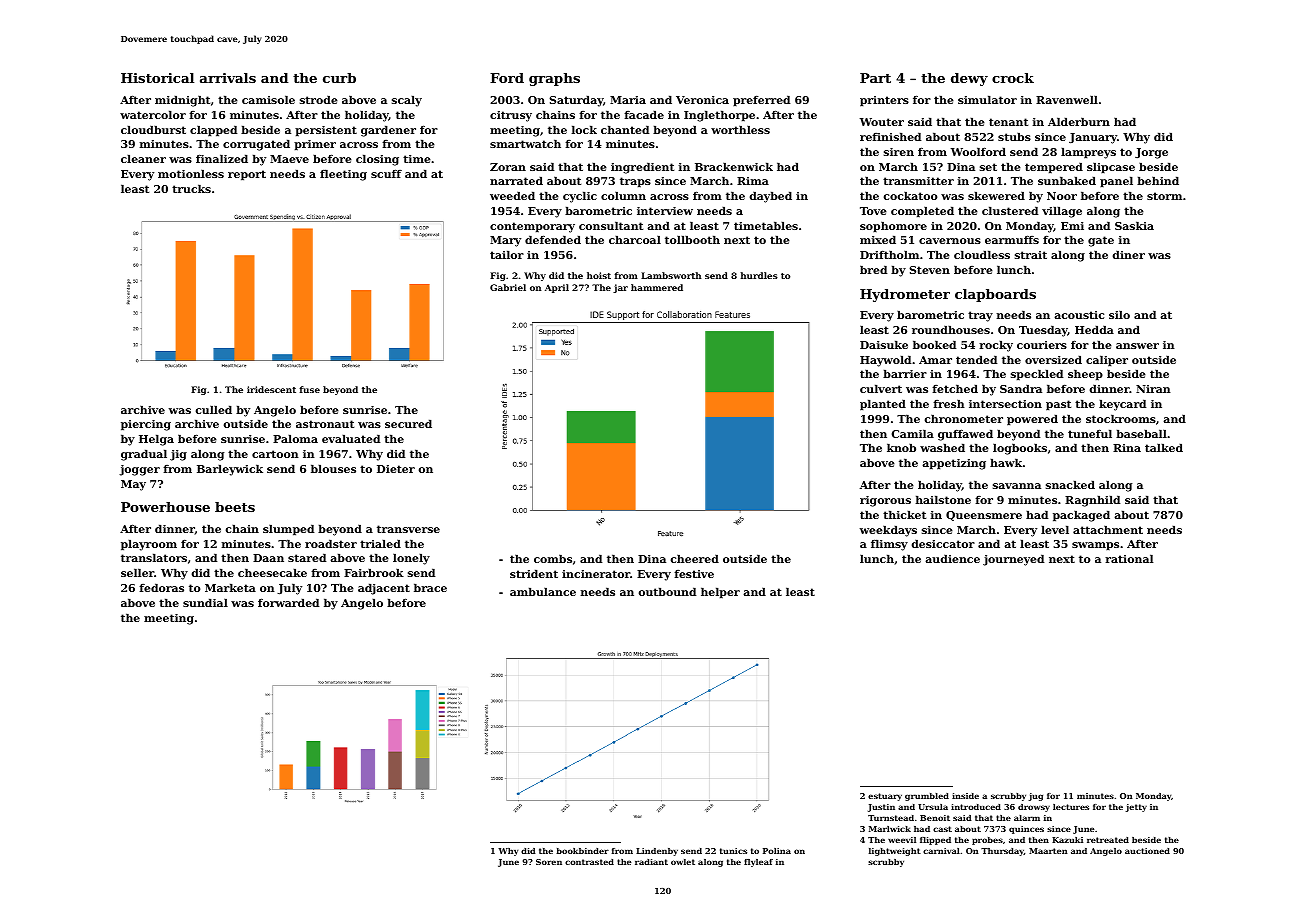 The height and width of the screenshot is (924, 1308). I want to click on Part, so click(875, 78).
